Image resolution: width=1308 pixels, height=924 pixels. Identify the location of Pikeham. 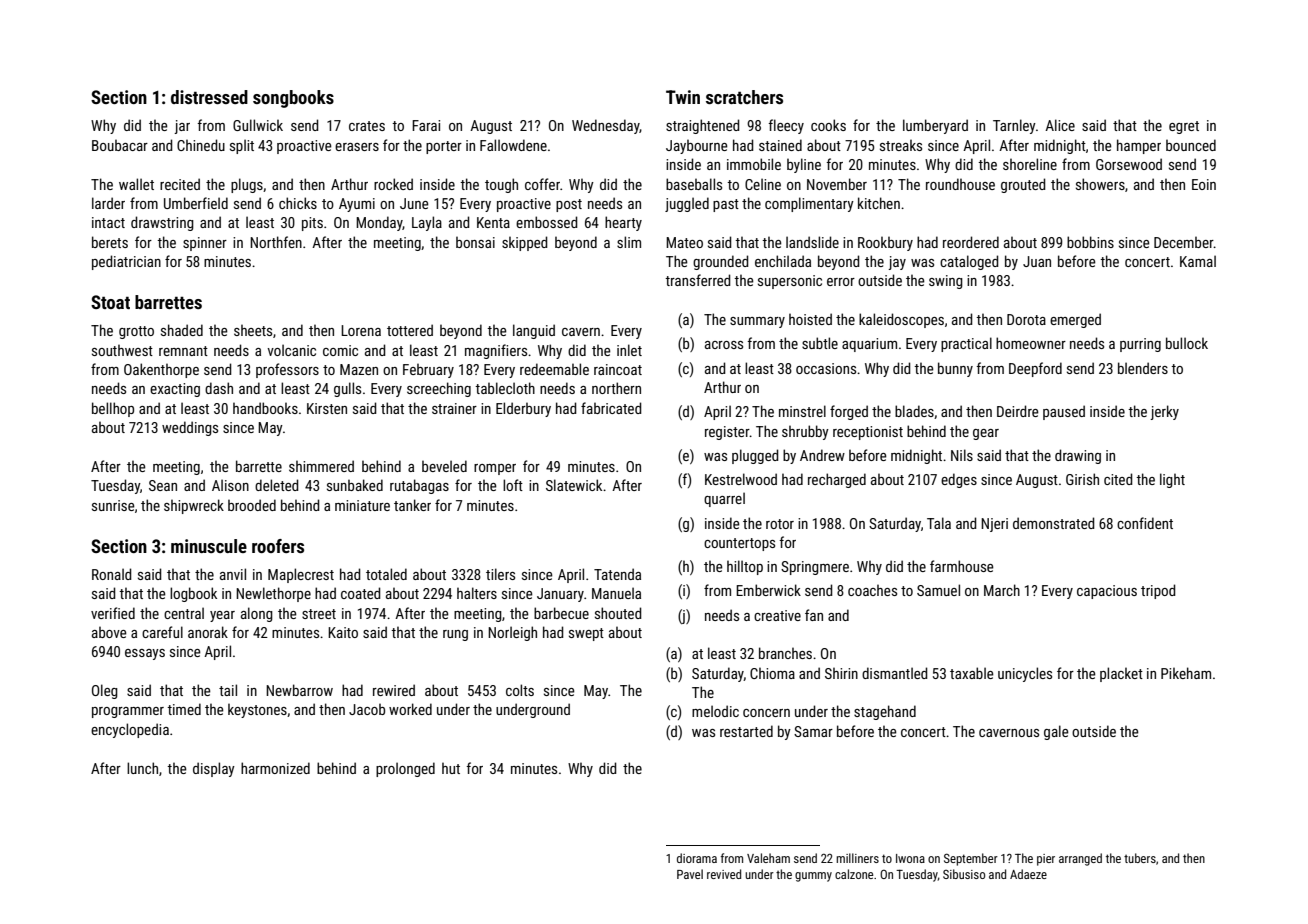
(1186, 673).
